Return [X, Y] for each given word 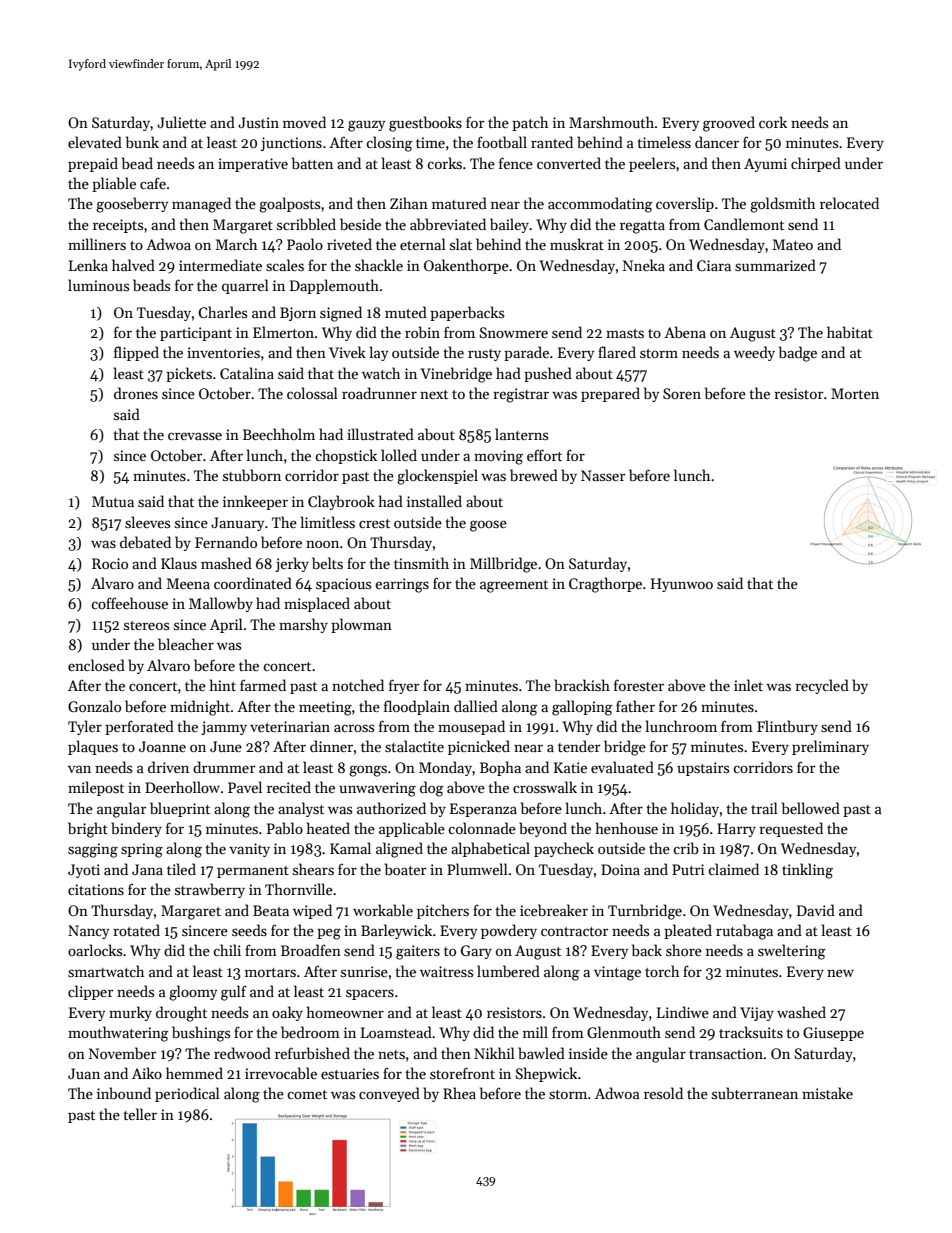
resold [663, 1093]
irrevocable [281, 1073]
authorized [391, 808]
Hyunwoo [682, 585]
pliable [114, 184]
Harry [736, 830]
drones [136, 393]
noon [322, 544]
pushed [548, 374]
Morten [855, 393]
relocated [849, 203]
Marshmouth [611, 122]
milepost [96, 788]
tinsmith [421, 563]
